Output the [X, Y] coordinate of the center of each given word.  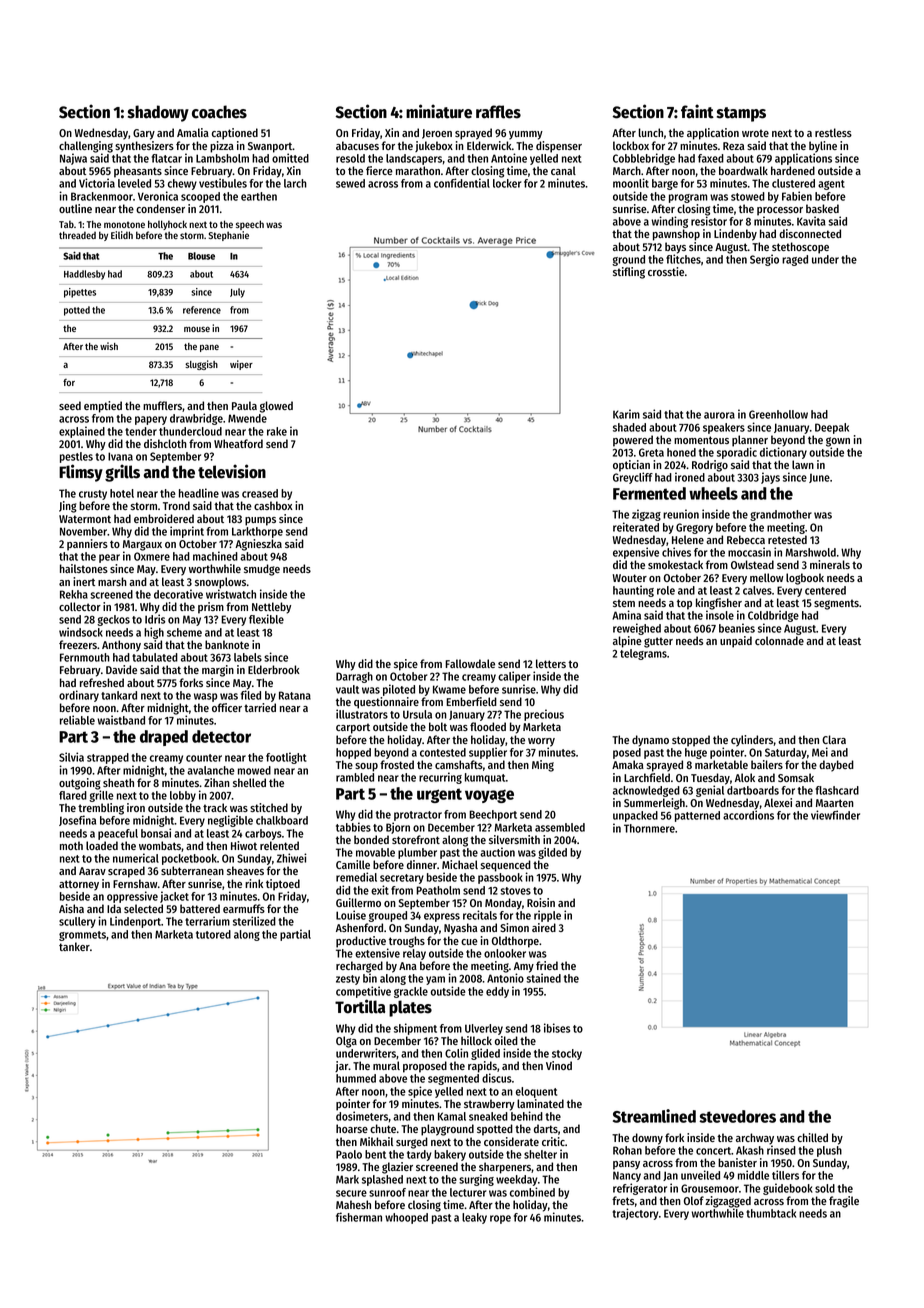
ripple [547, 916]
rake [277, 431]
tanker [74, 946]
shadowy [158, 113]
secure [351, 1193]
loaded [102, 845]
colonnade [779, 640]
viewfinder [835, 815]
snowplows [220, 583]
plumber [417, 853]
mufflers [162, 405]
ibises [557, 1028]
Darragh [354, 677]
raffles [498, 112]
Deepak [832, 428]
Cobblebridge [644, 159]
